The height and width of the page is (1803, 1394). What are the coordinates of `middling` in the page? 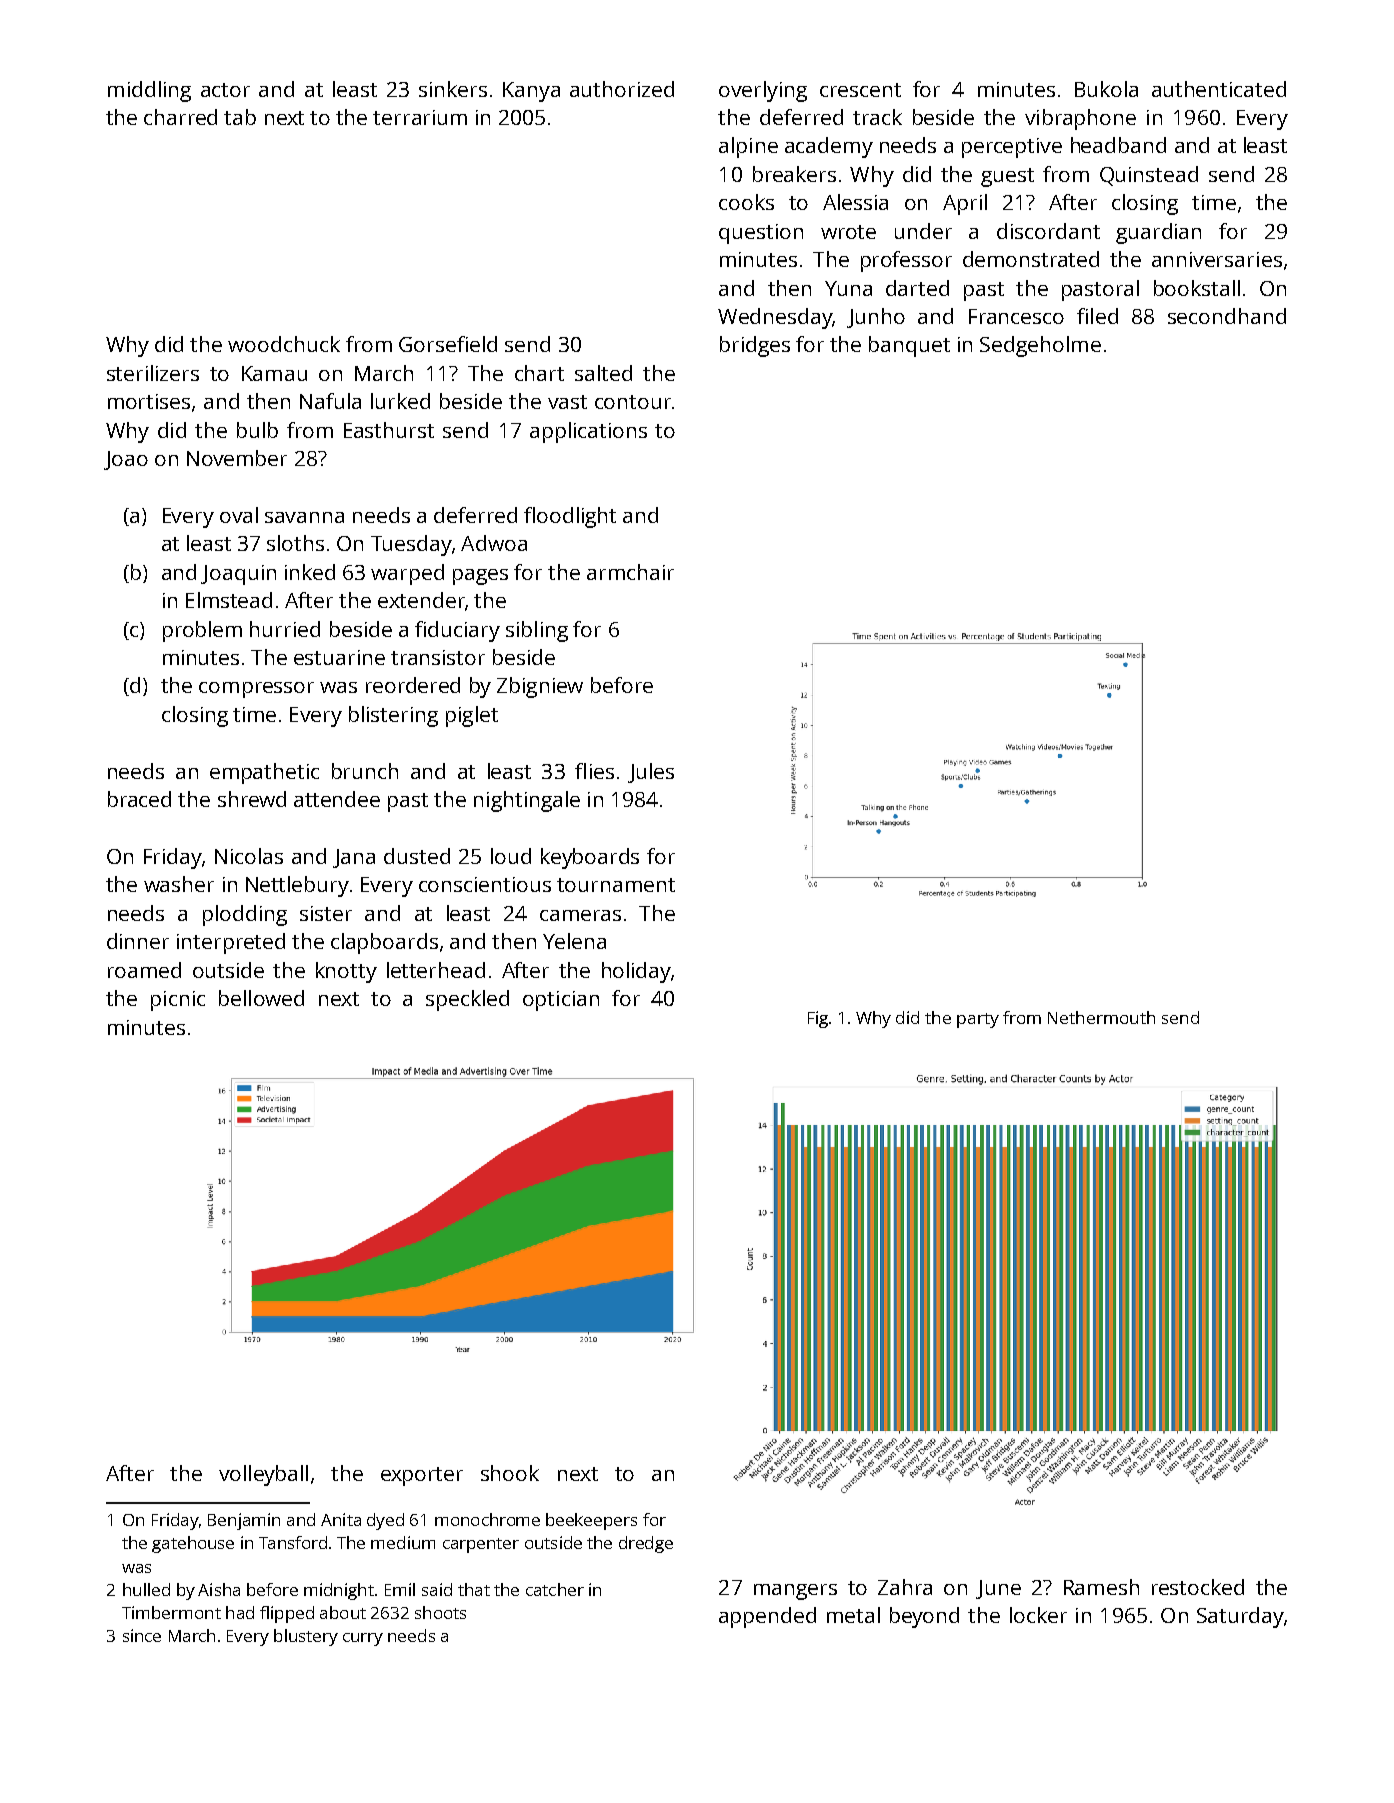 It's located at (149, 91).
